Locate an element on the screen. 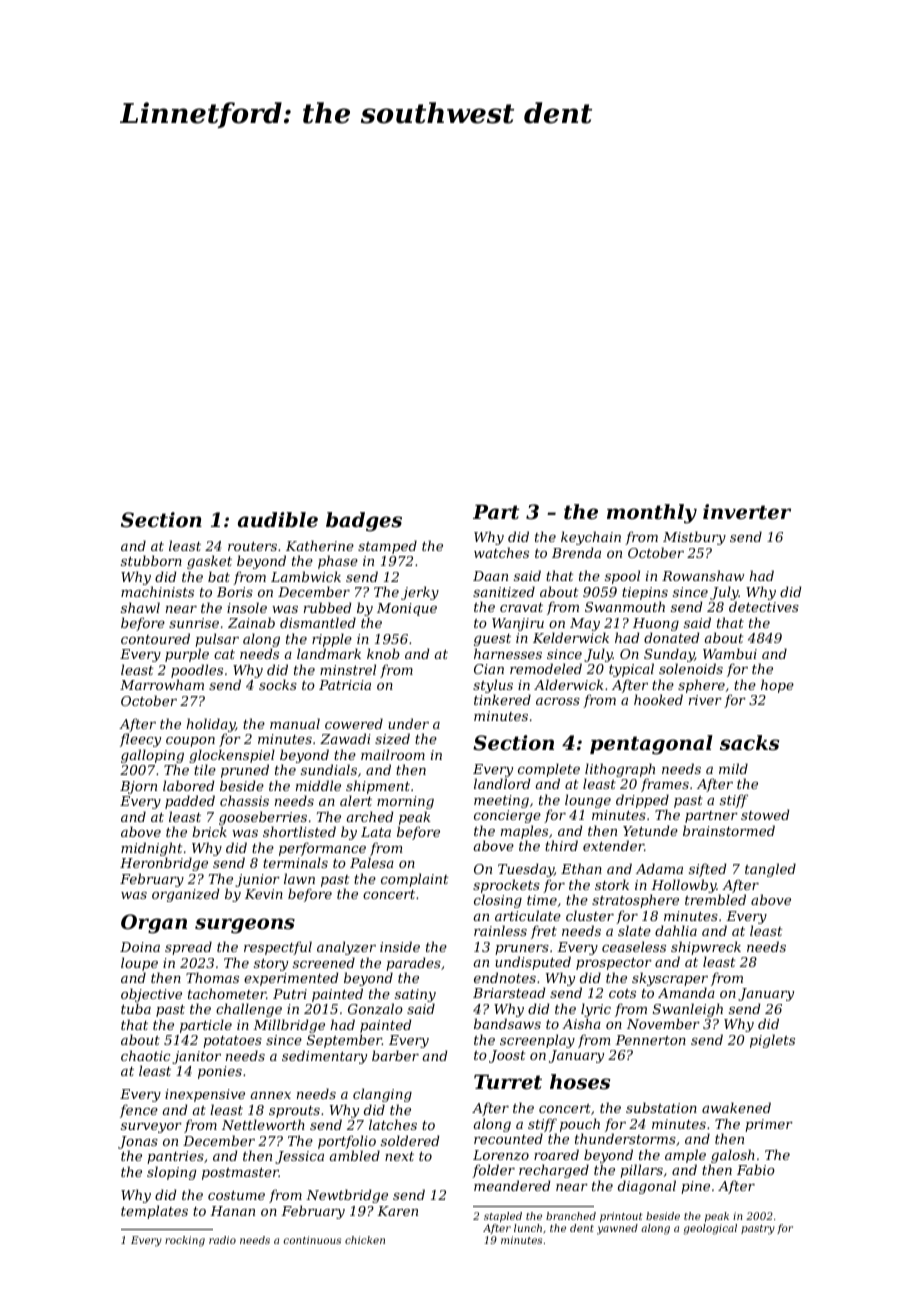 The image size is (924, 1308). hope is located at coordinates (777, 686).
